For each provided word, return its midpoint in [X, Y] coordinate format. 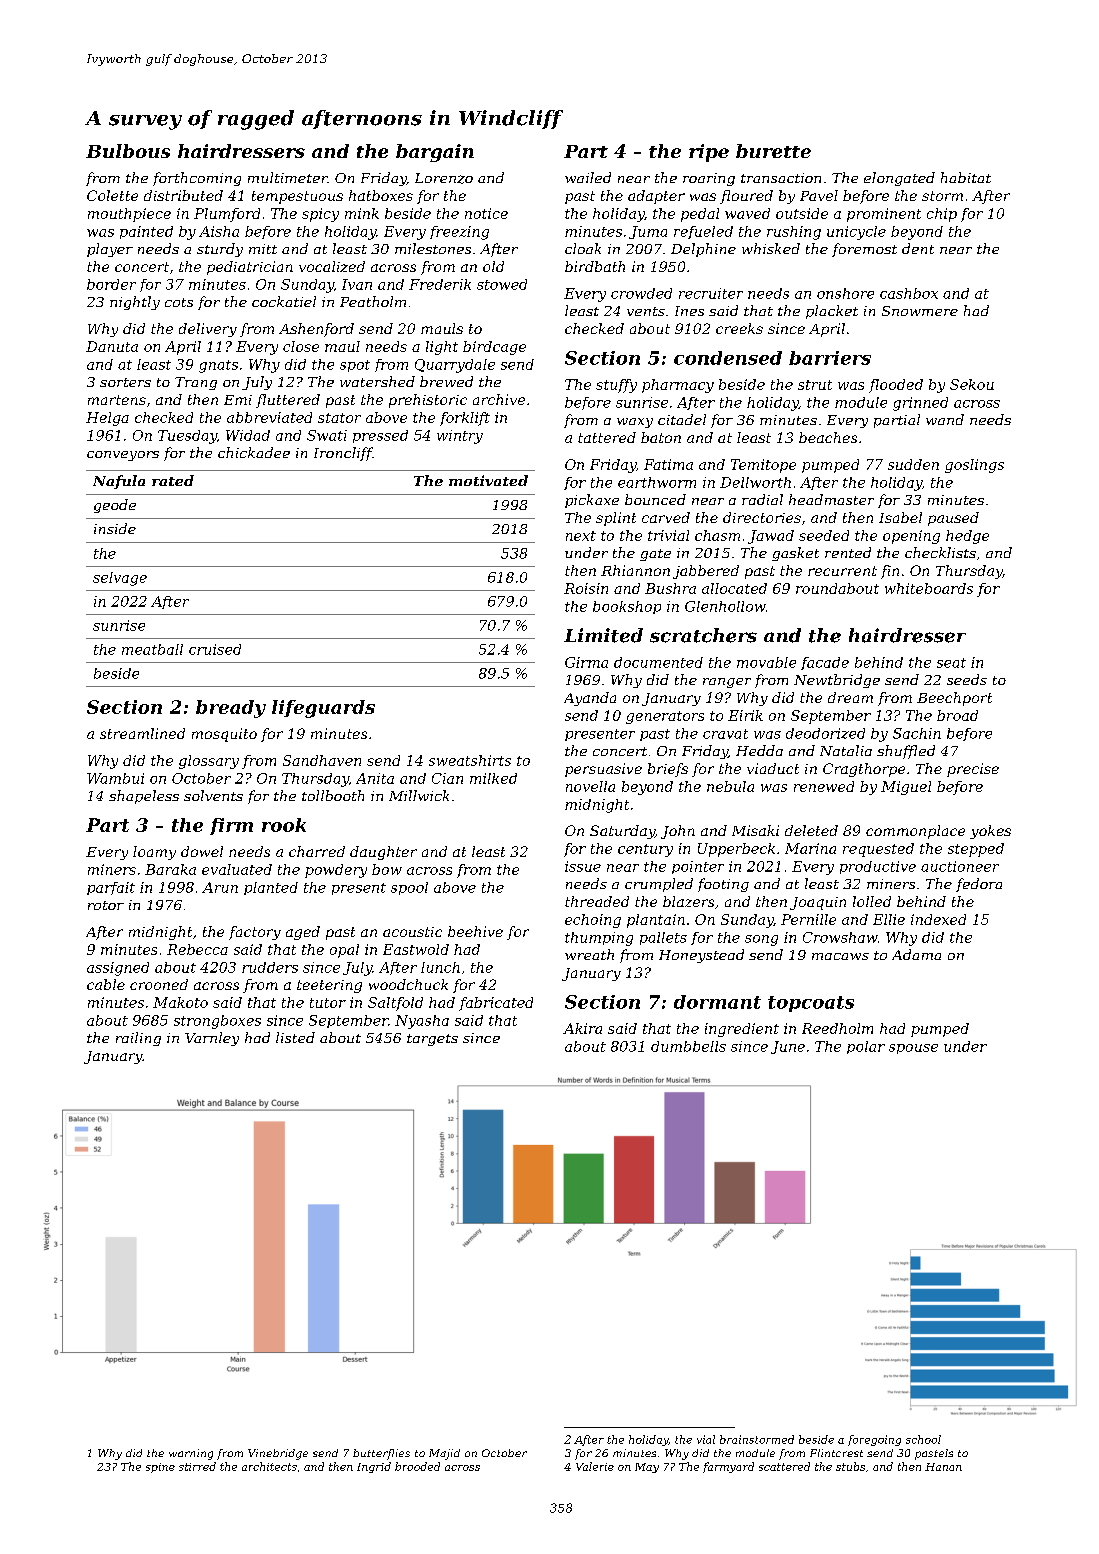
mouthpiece [129, 215]
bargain [435, 153]
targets [432, 1040]
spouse [913, 1049]
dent [918, 248]
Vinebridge [278, 1454]
